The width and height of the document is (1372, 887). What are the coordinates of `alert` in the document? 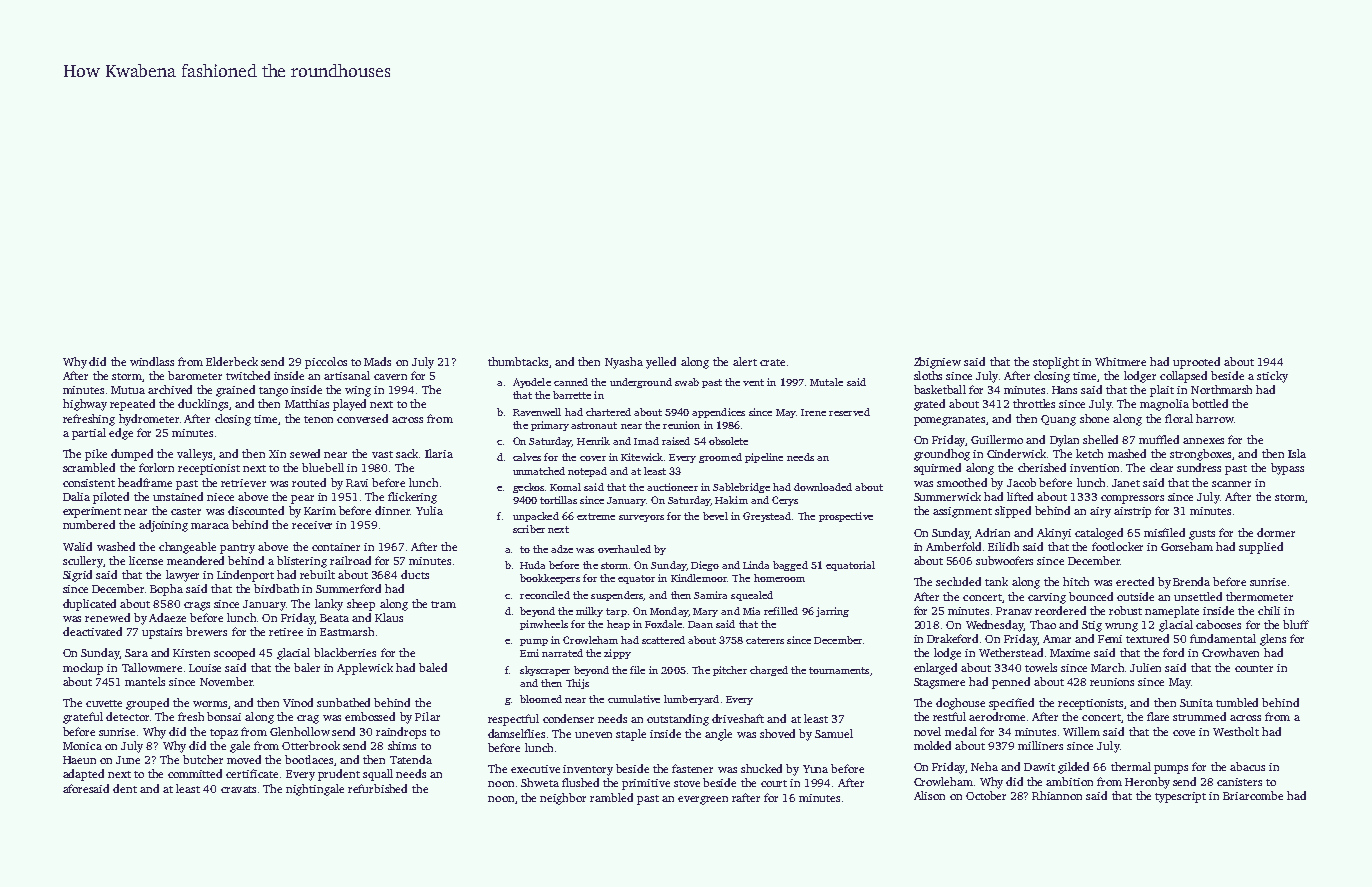 It's located at (745, 361).
